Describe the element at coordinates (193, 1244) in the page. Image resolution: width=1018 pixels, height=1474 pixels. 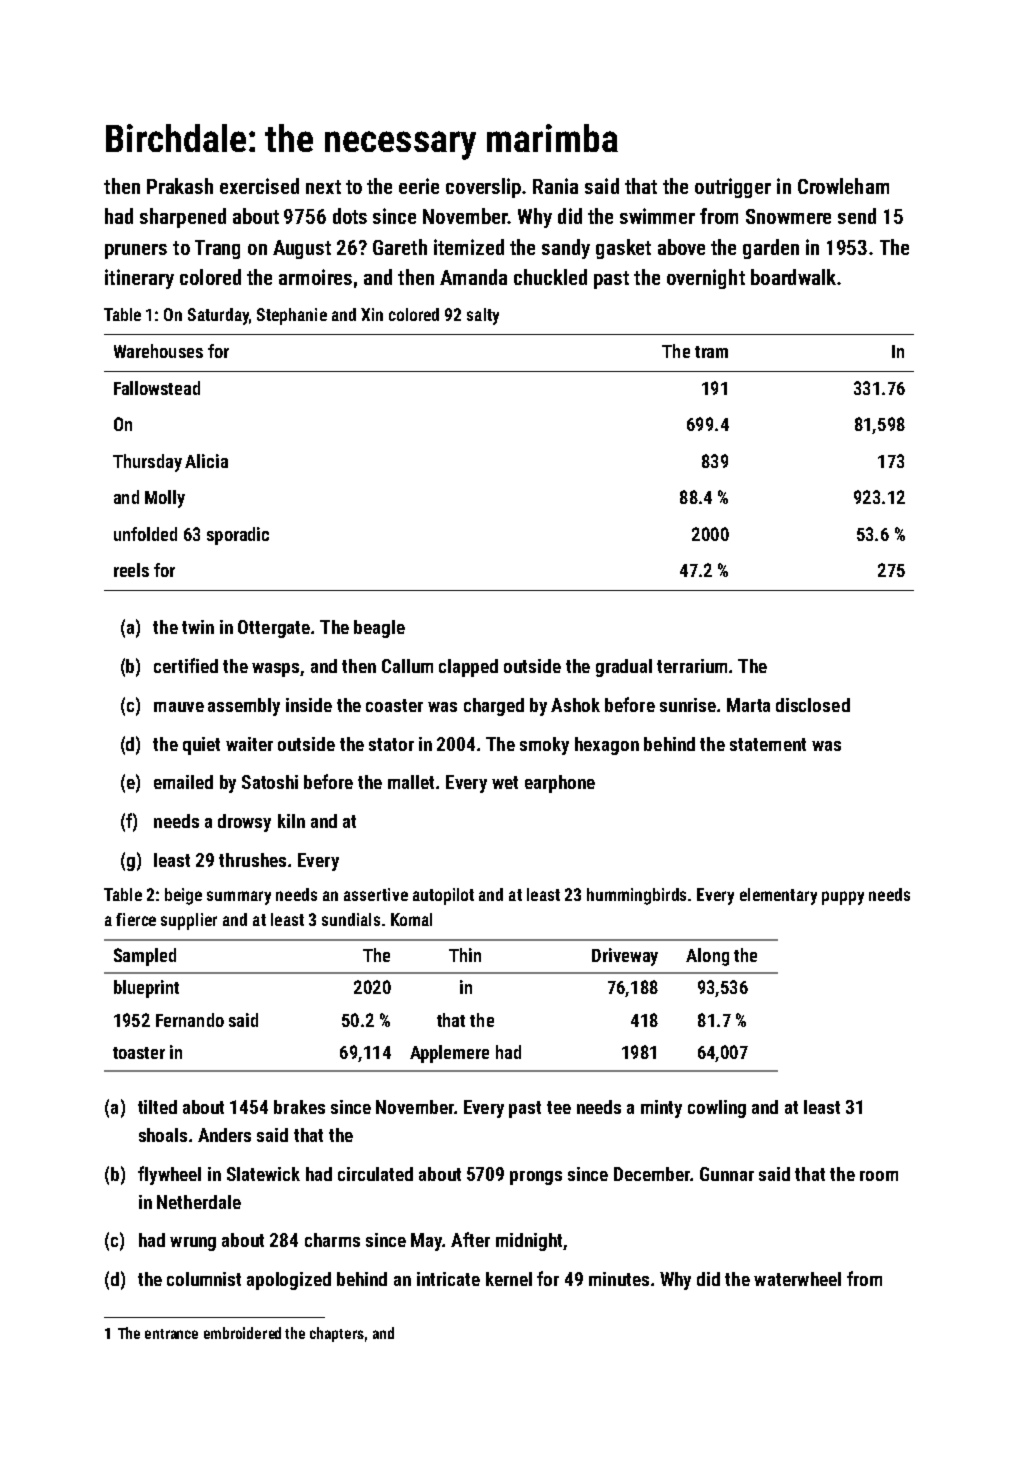
I see `wrung` at that location.
